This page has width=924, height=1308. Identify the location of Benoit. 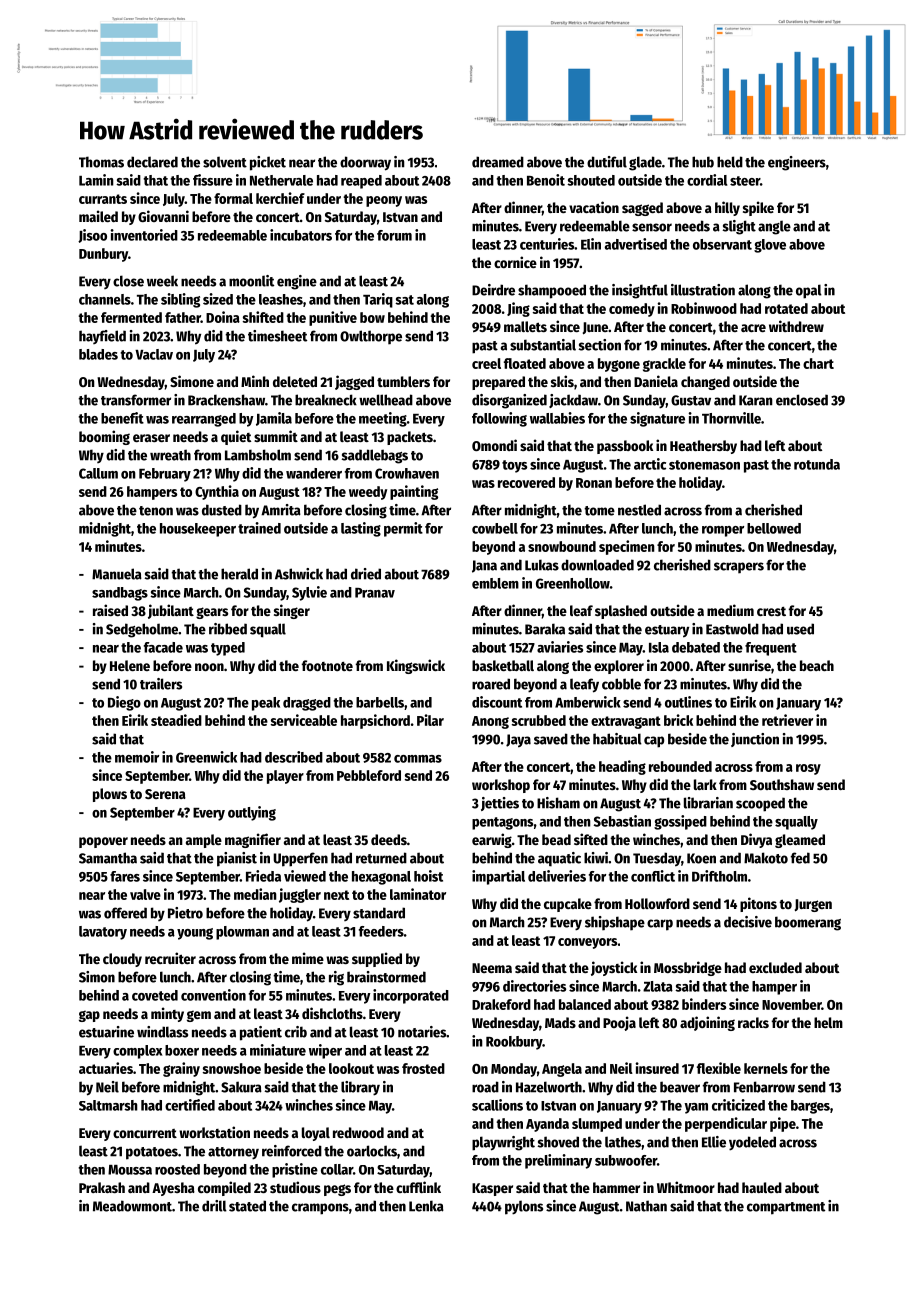
(546, 180).
